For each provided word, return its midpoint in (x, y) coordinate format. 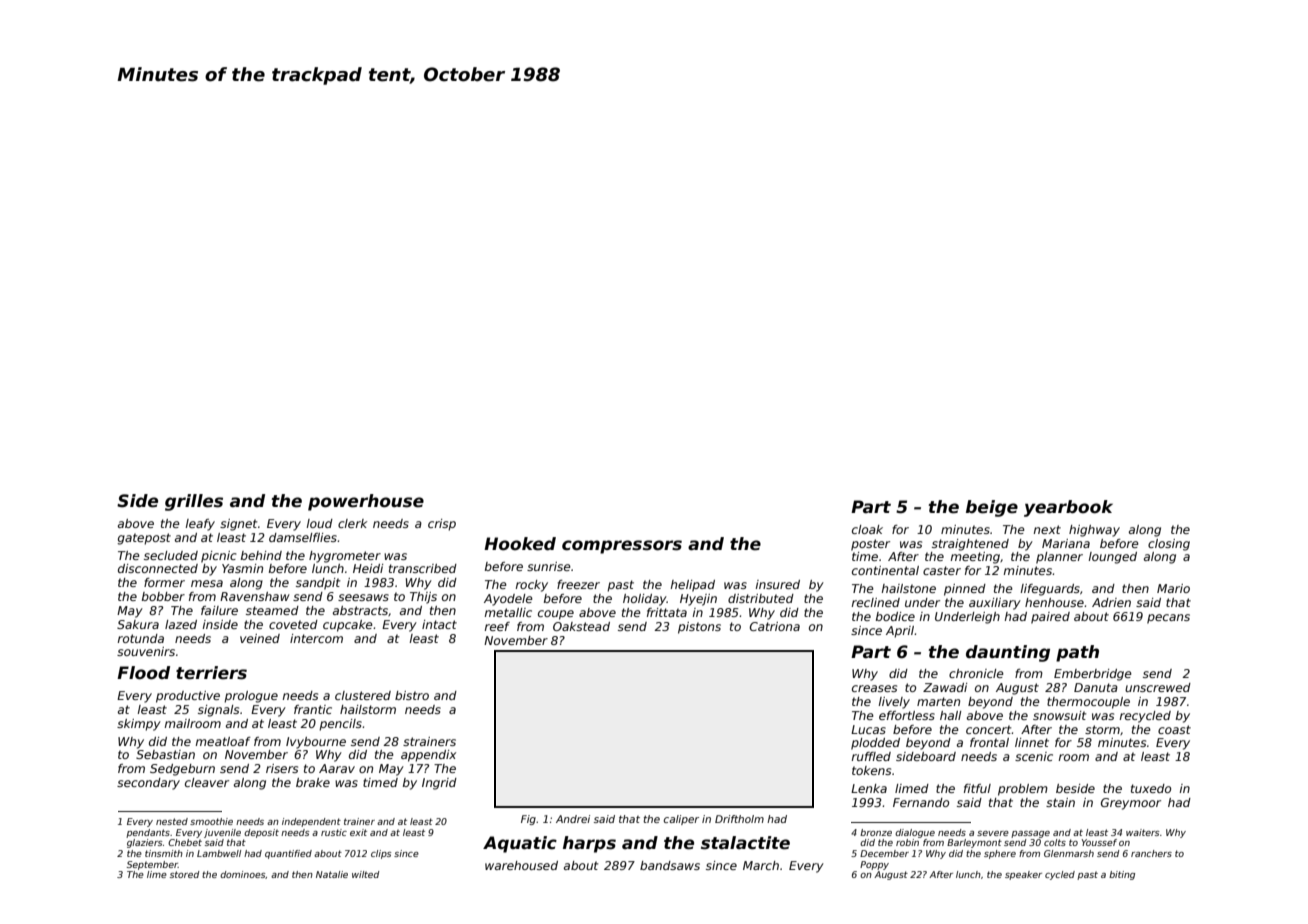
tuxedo (1151, 788)
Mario (1173, 588)
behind (261, 555)
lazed (181, 624)
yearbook (1068, 508)
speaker (1023, 875)
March (761, 865)
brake (313, 782)
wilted (365, 874)
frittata (667, 612)
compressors (622, 547)
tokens (871, 770)
